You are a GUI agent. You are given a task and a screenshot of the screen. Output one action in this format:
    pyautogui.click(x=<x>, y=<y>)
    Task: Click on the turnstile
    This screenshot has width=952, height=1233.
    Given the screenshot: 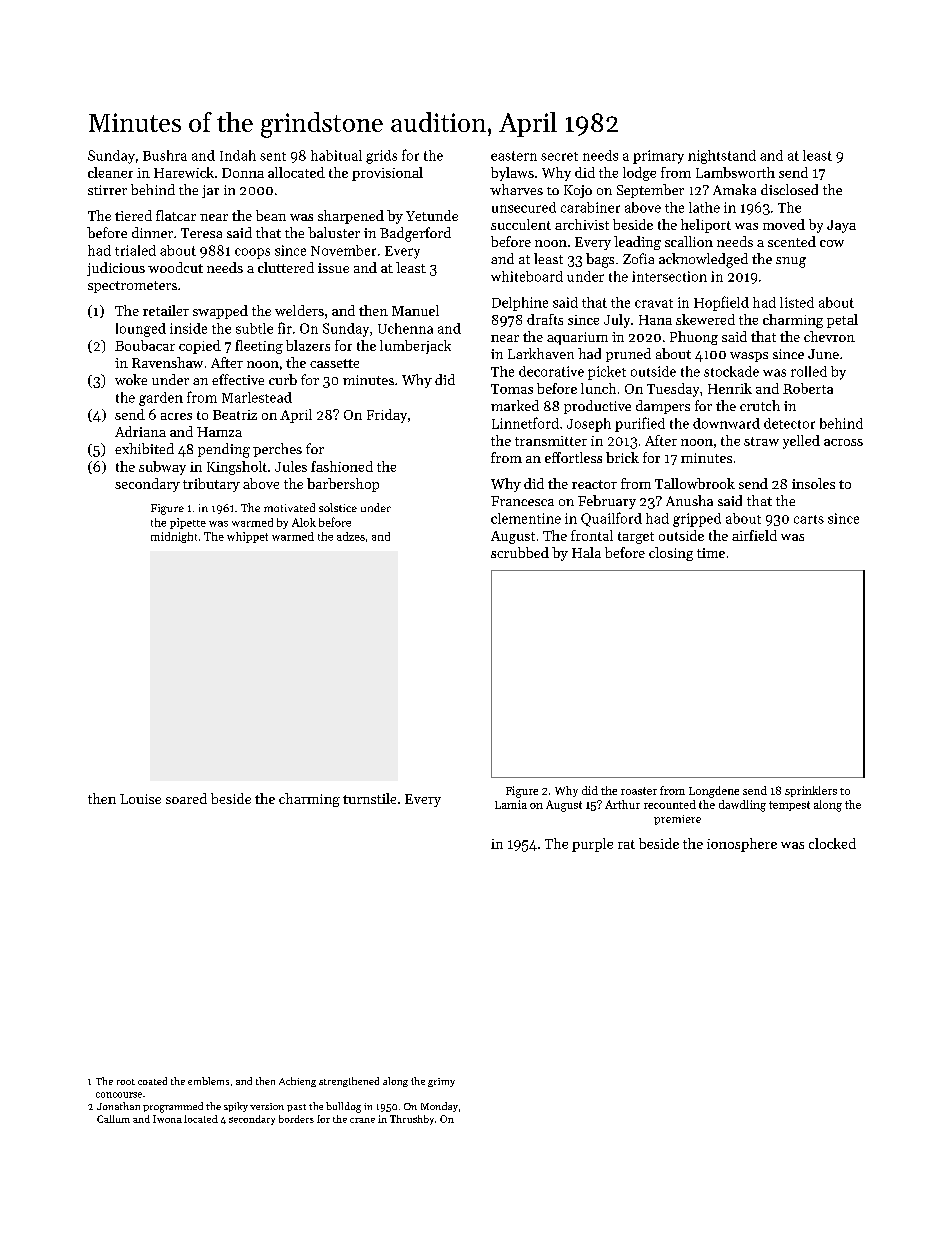 What is the action you would take?
    pyautogui.click(x=369, y=798)
